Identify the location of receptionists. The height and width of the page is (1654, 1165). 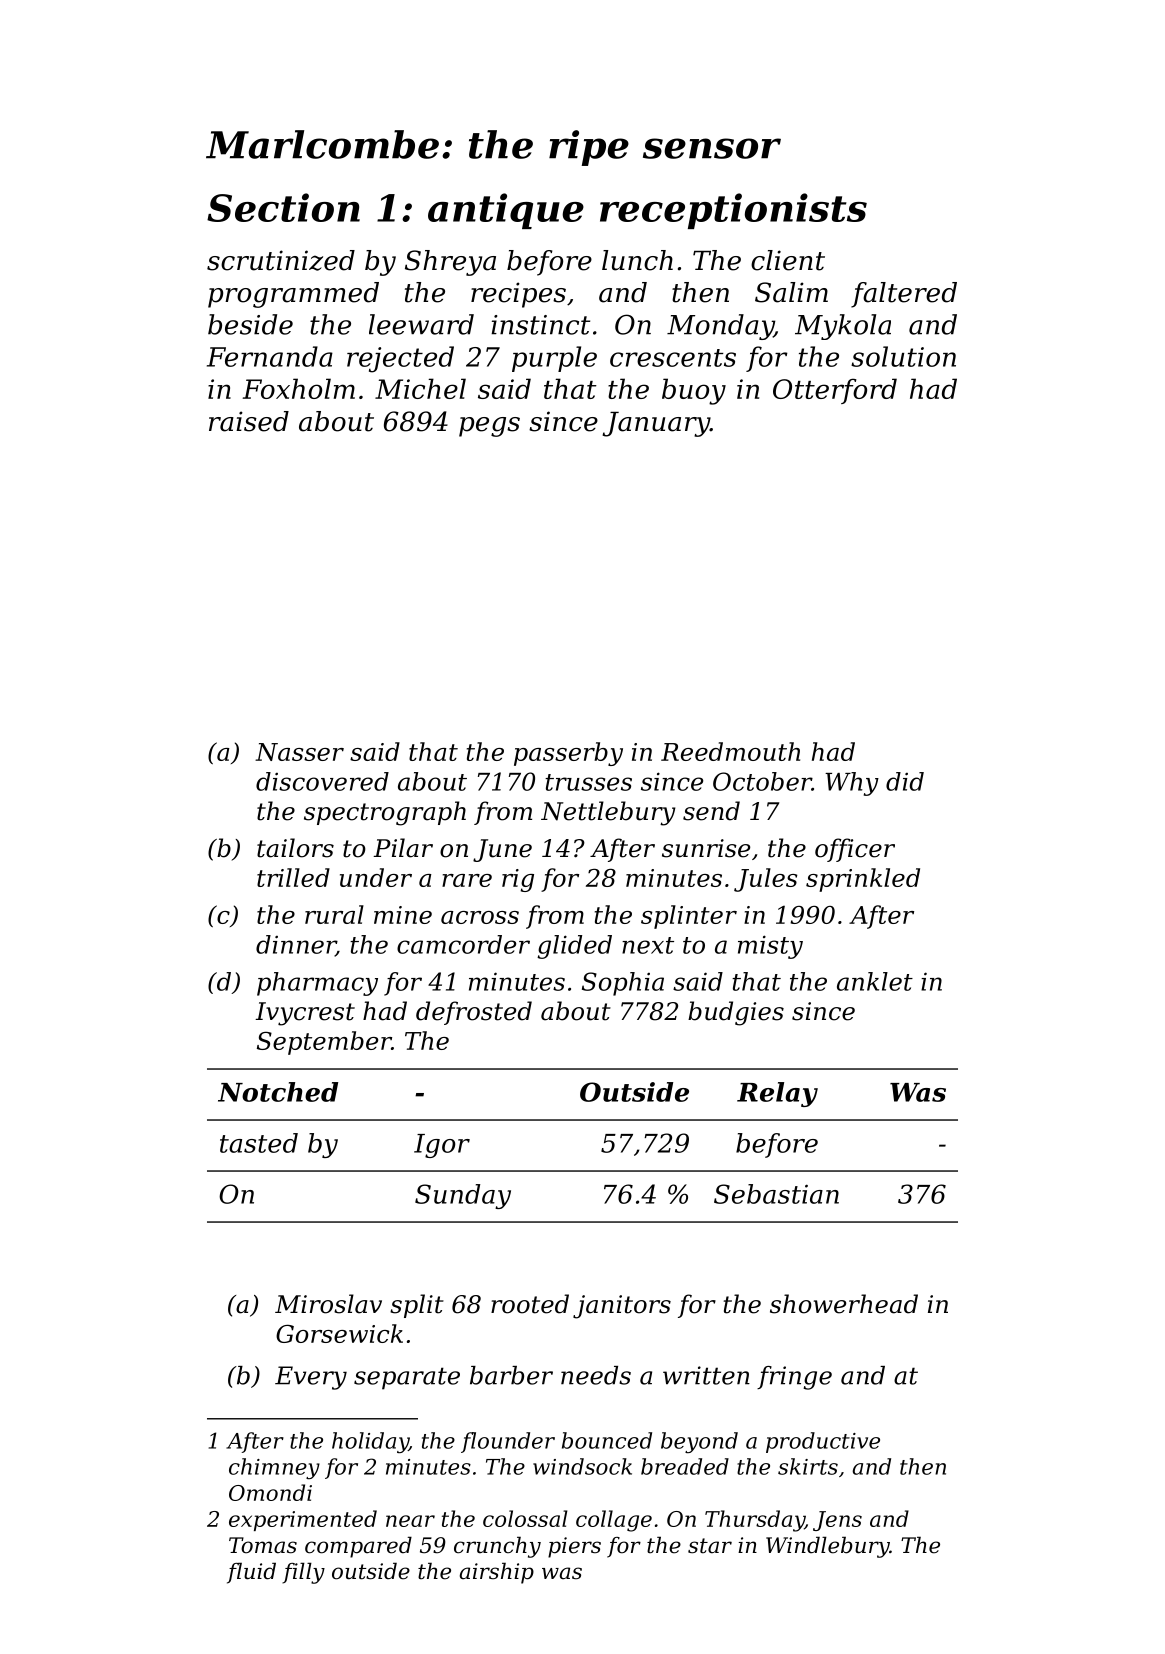
(733, 211).
